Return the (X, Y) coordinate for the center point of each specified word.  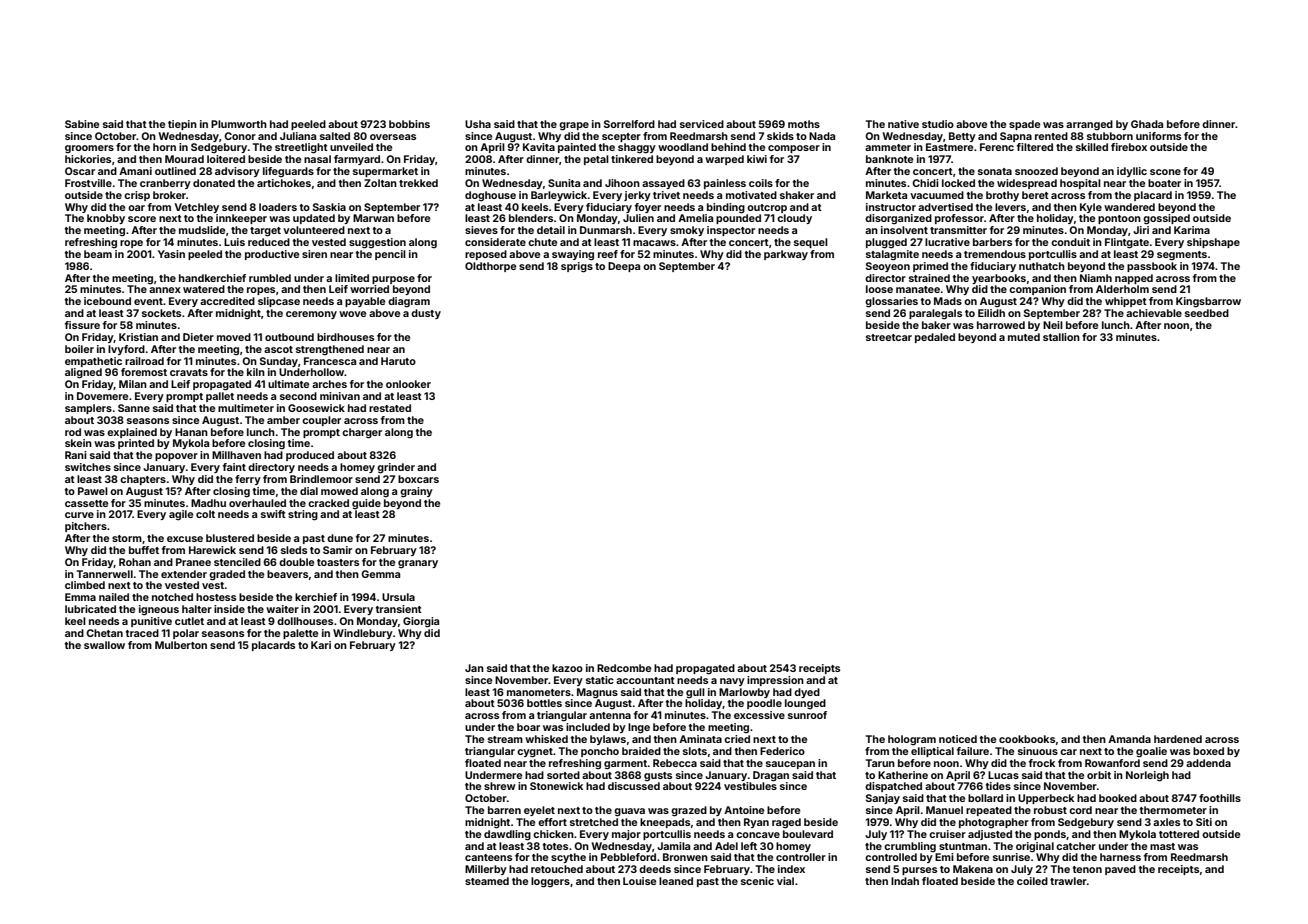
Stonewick (556, 786)
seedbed (1207, 313)
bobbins (409, 124)
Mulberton (181, 645)
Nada (822, 136)
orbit (1099, 775)
